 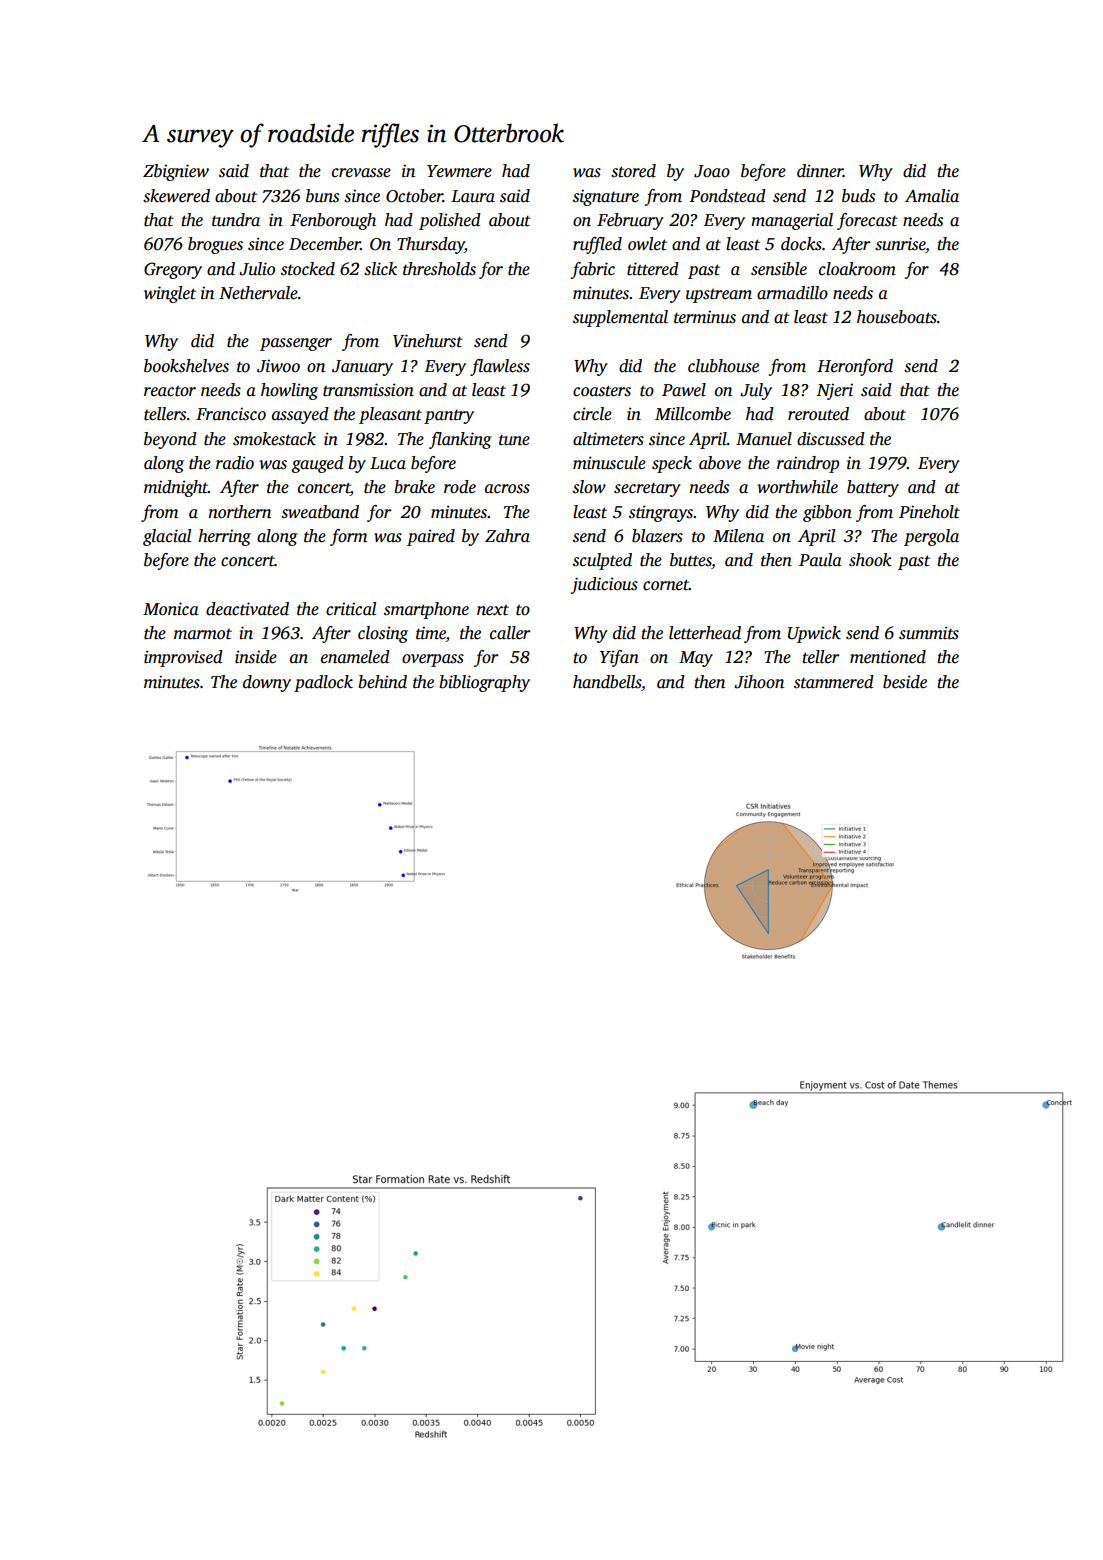 What do you see at coordinates (932, 196) in the screenshot?
I see `Amalia` at bounding box center [932, 196].
